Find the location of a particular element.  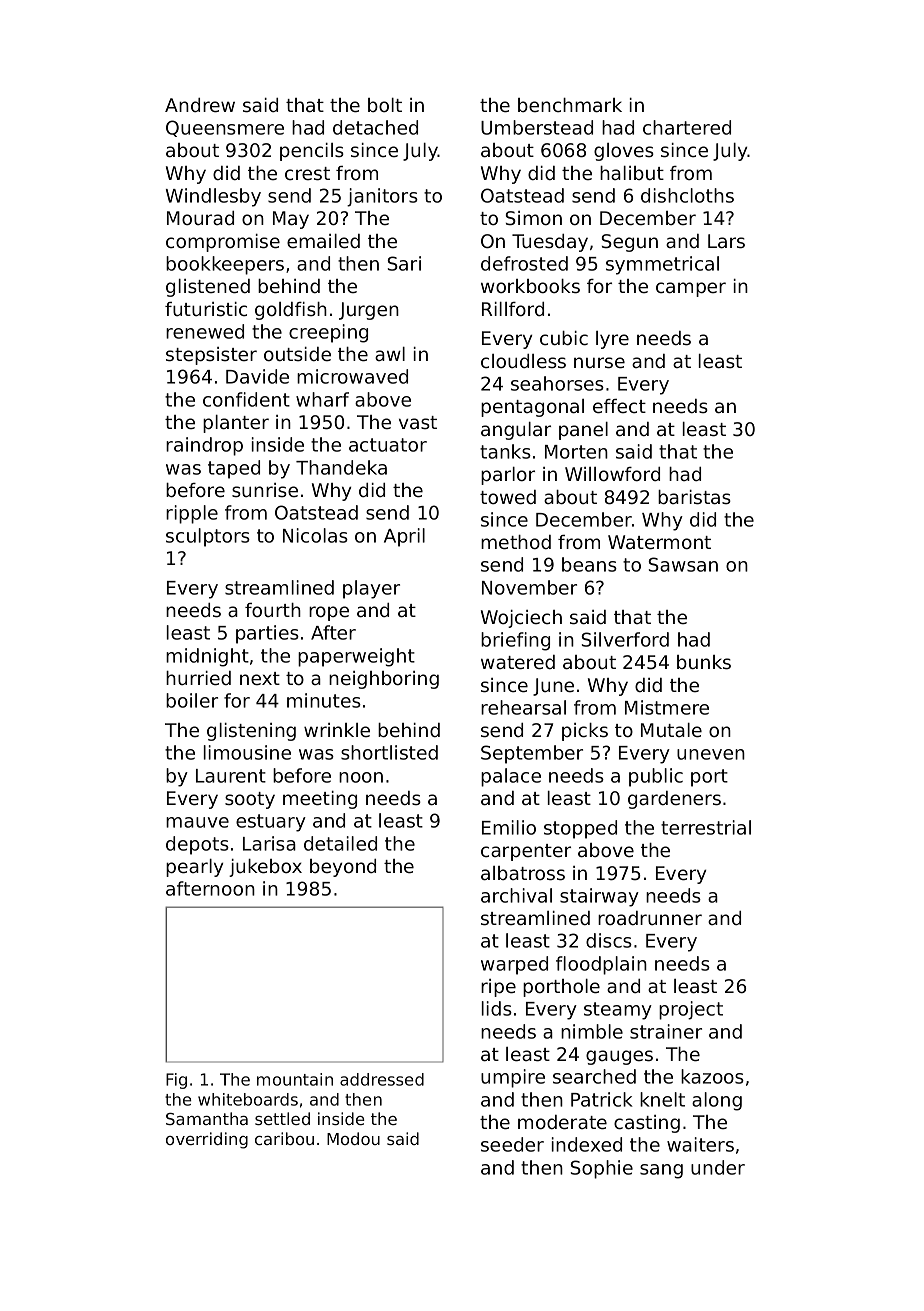

roadrunner is located at coordinates (650, 918).
